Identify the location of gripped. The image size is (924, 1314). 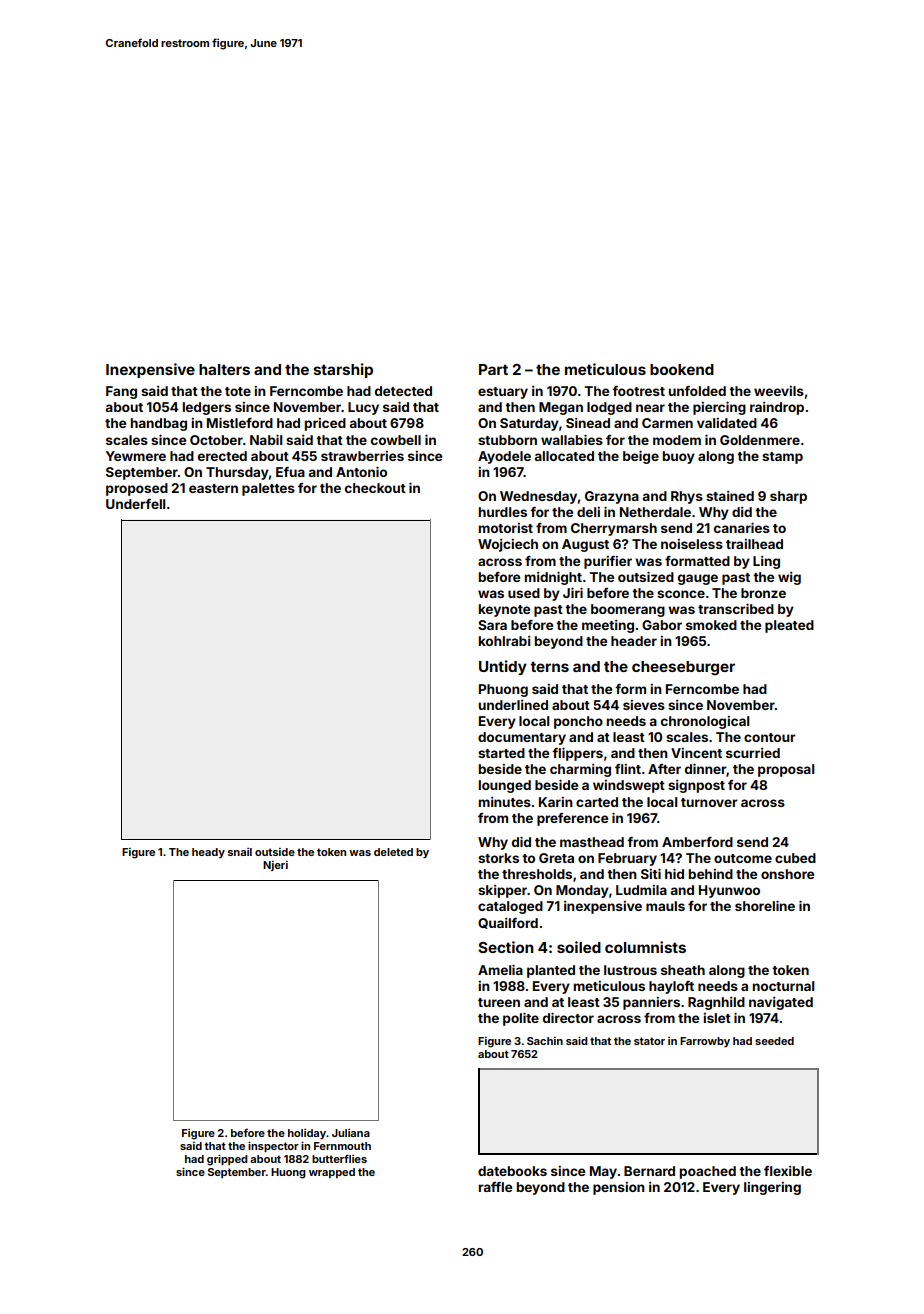
(227, 1160).
